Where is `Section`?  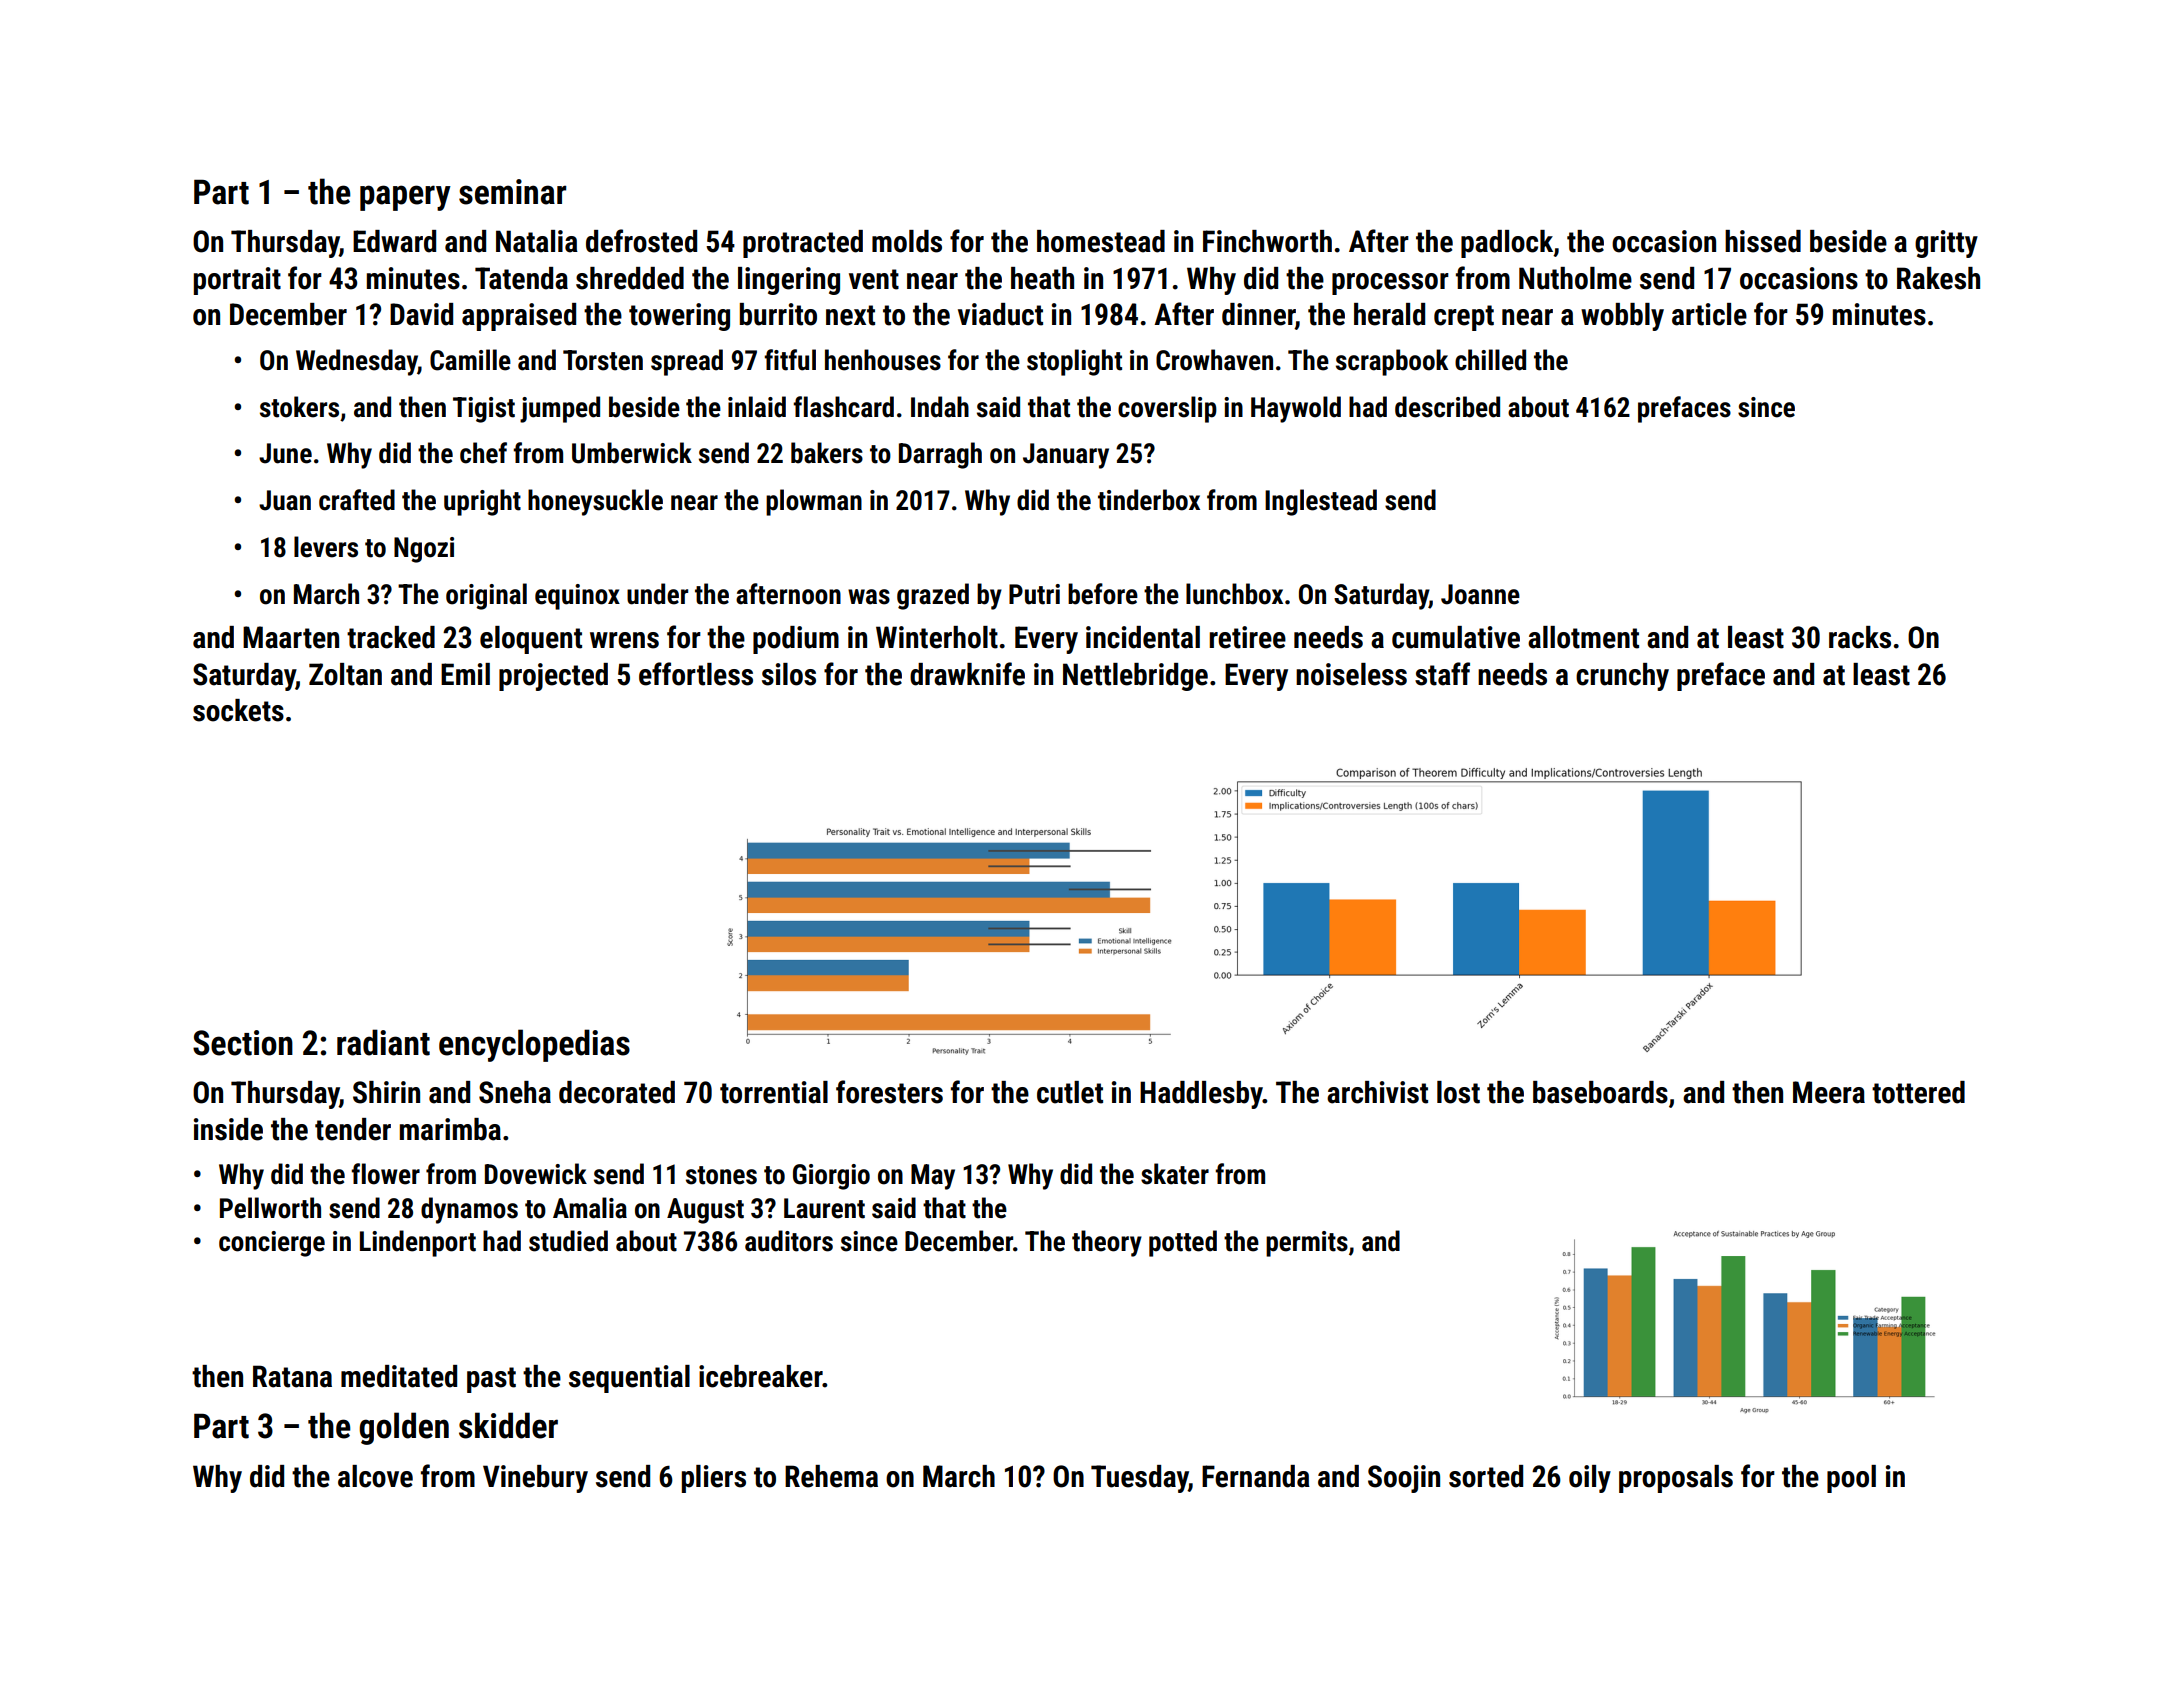 Section is located at coordinates (243, 1043).
